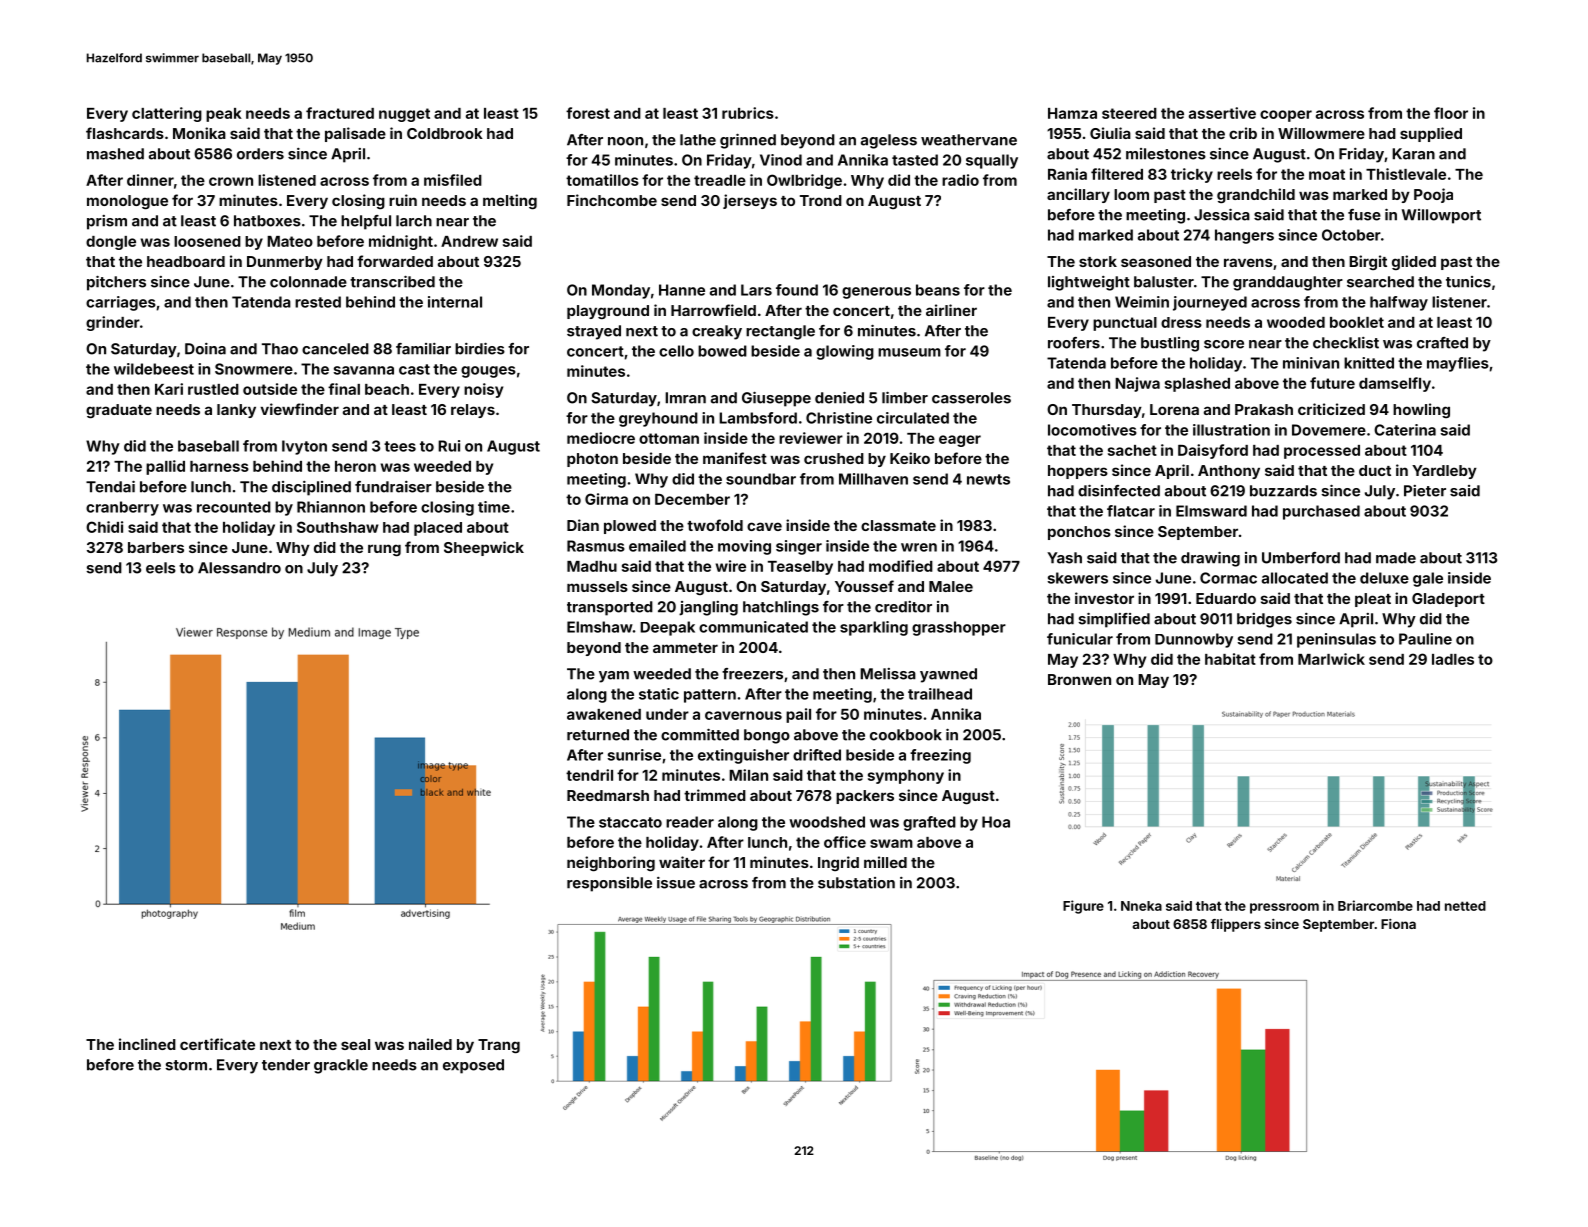 The width and height of the page is (1588, 1227). I want to click on cranberry, so click(122, 508).
